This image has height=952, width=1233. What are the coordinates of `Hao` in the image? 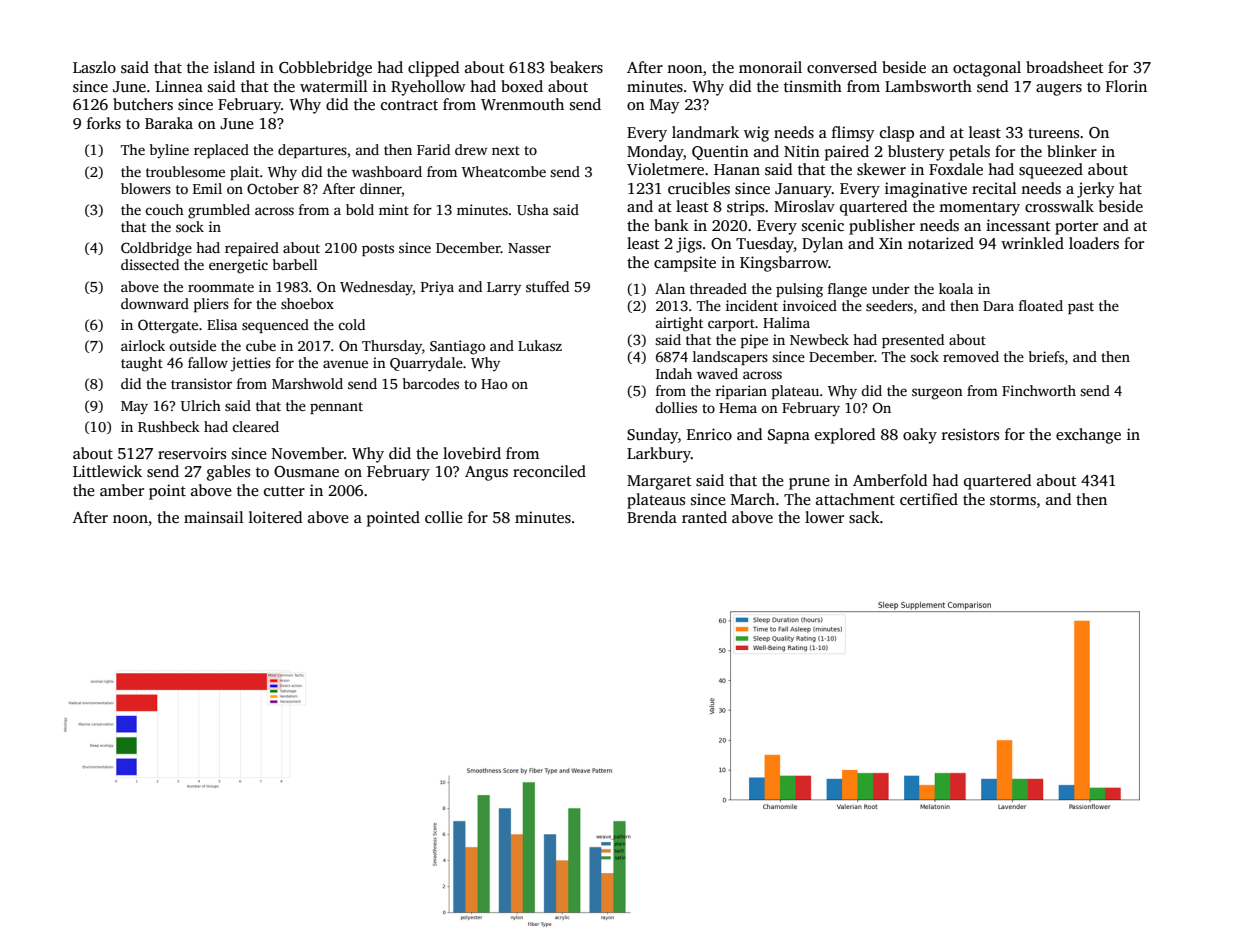 It's located at (494, 384).
